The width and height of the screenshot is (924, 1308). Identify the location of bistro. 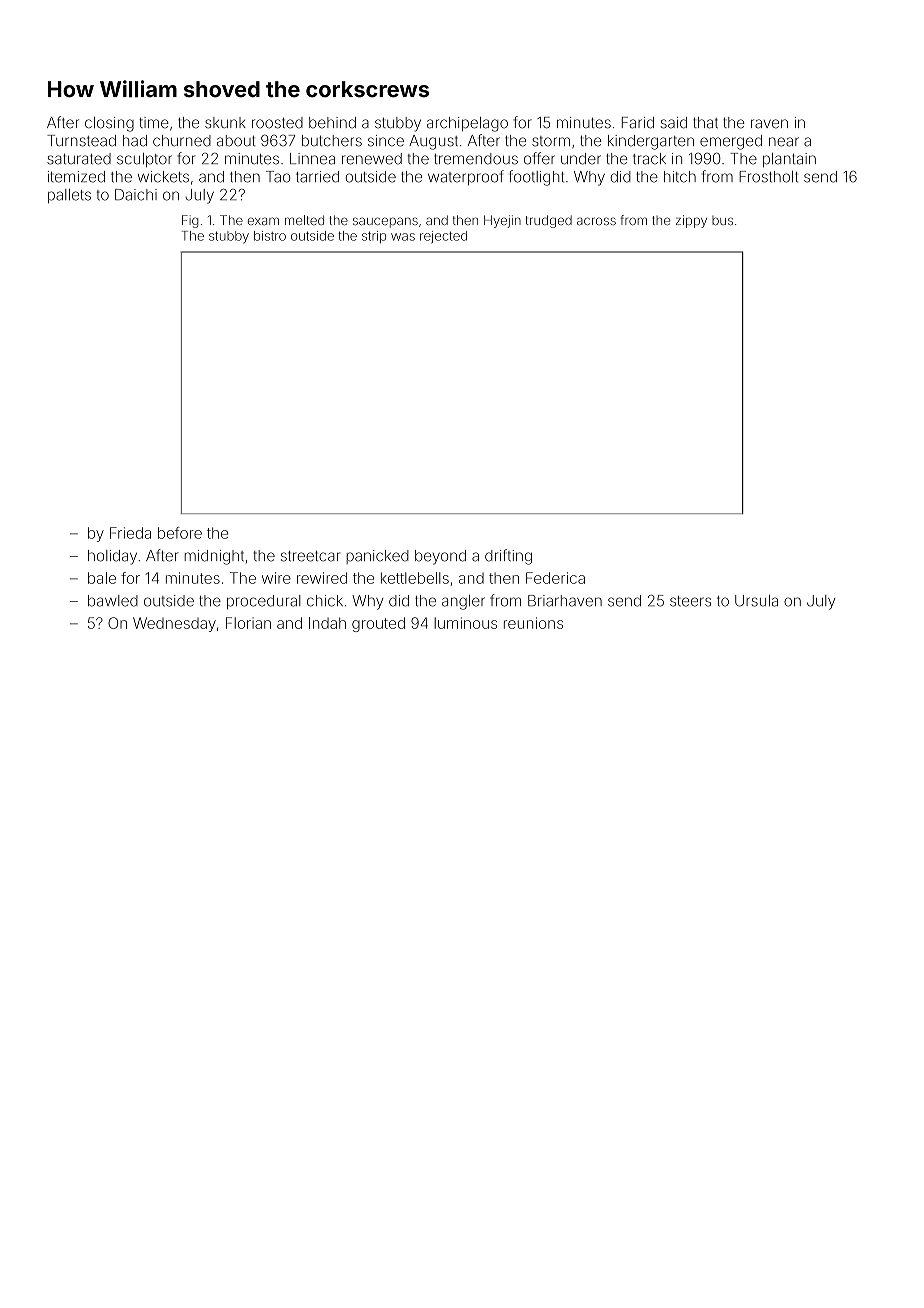
(270, 236).
